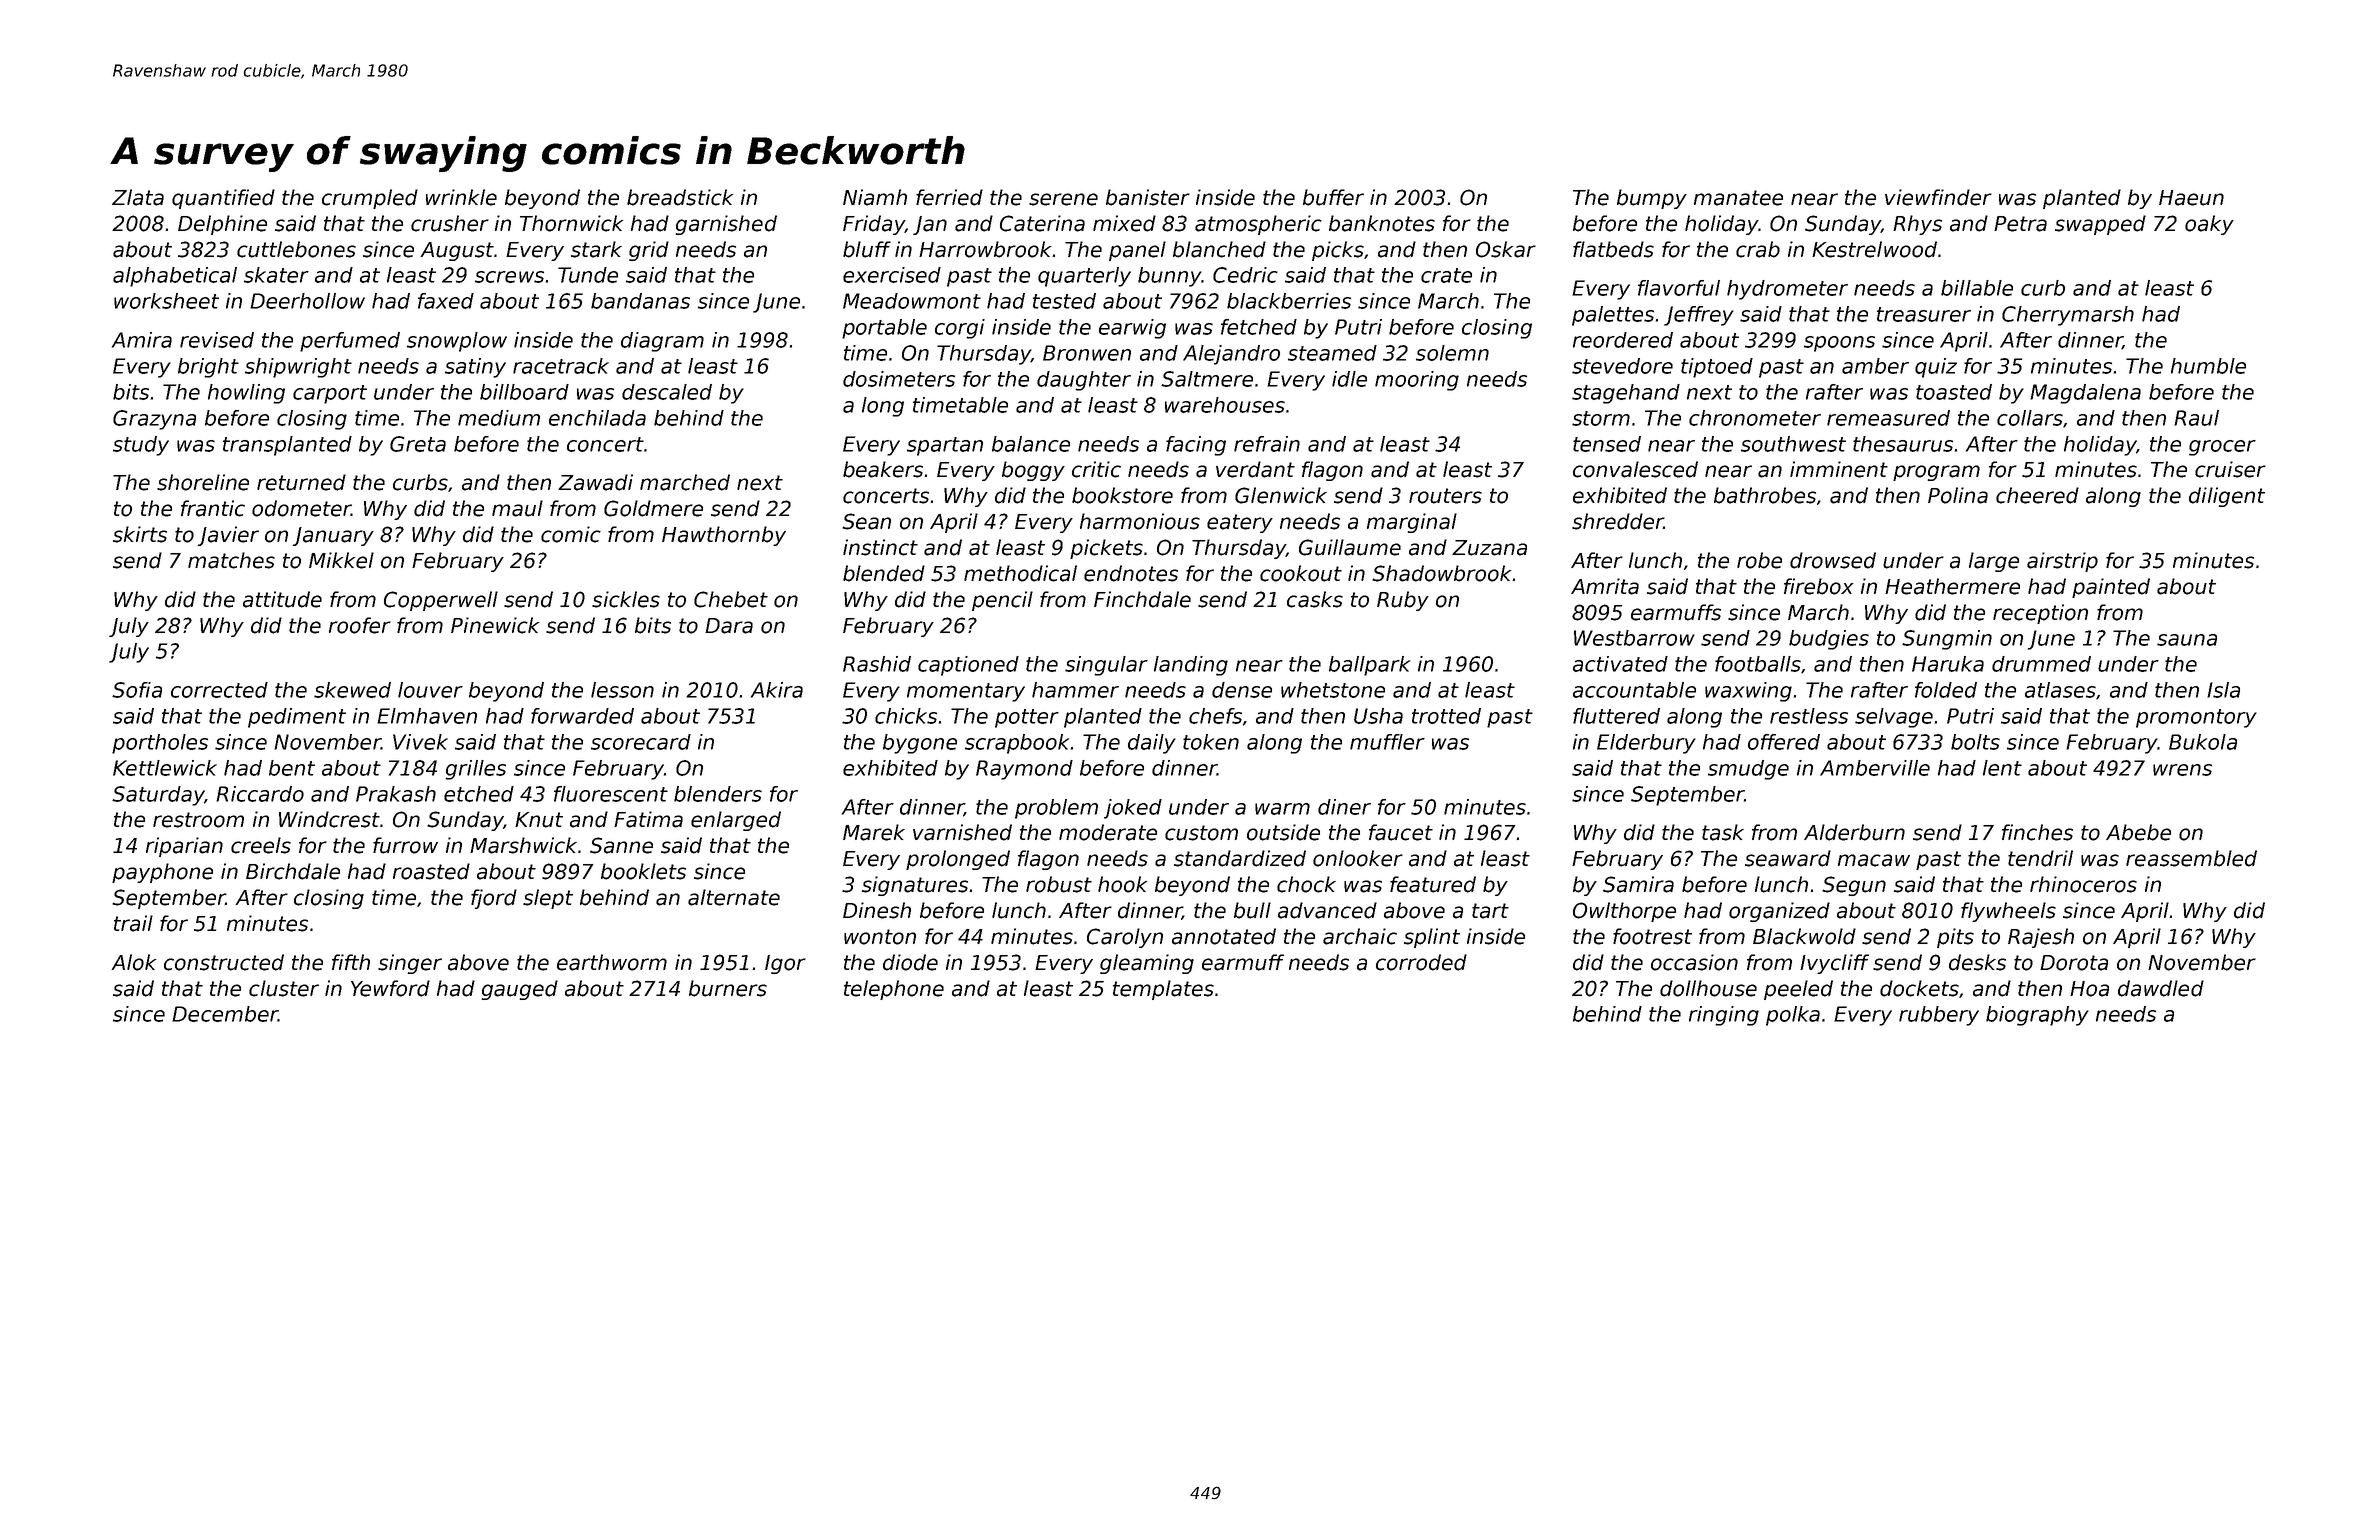 The width and height of the page is (2380, 1540). Describe the element at coordinates (1652, 199) in the page. I see `bumpy` at that location.
